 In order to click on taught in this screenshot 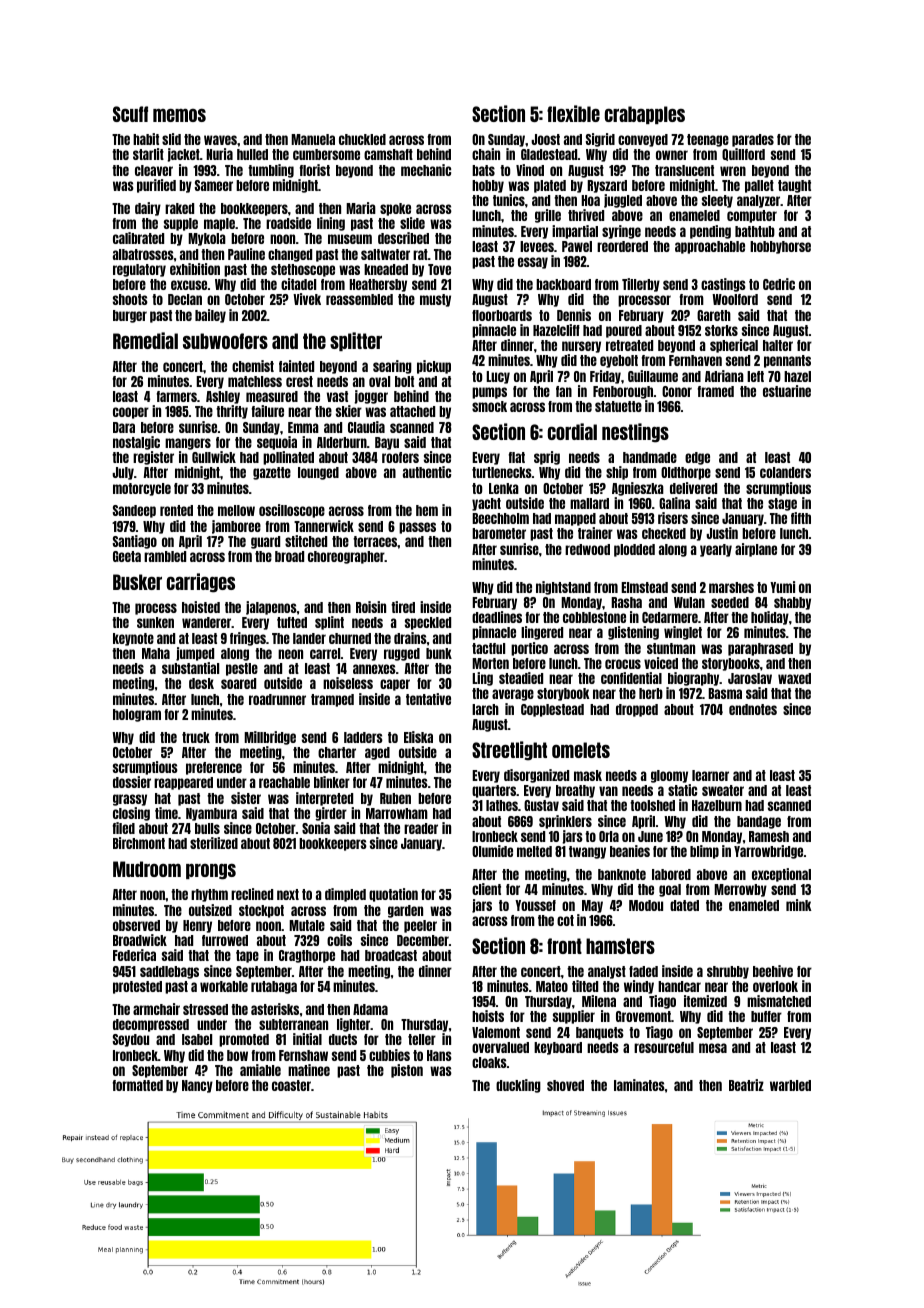, I will do `click(794, 186)`.
